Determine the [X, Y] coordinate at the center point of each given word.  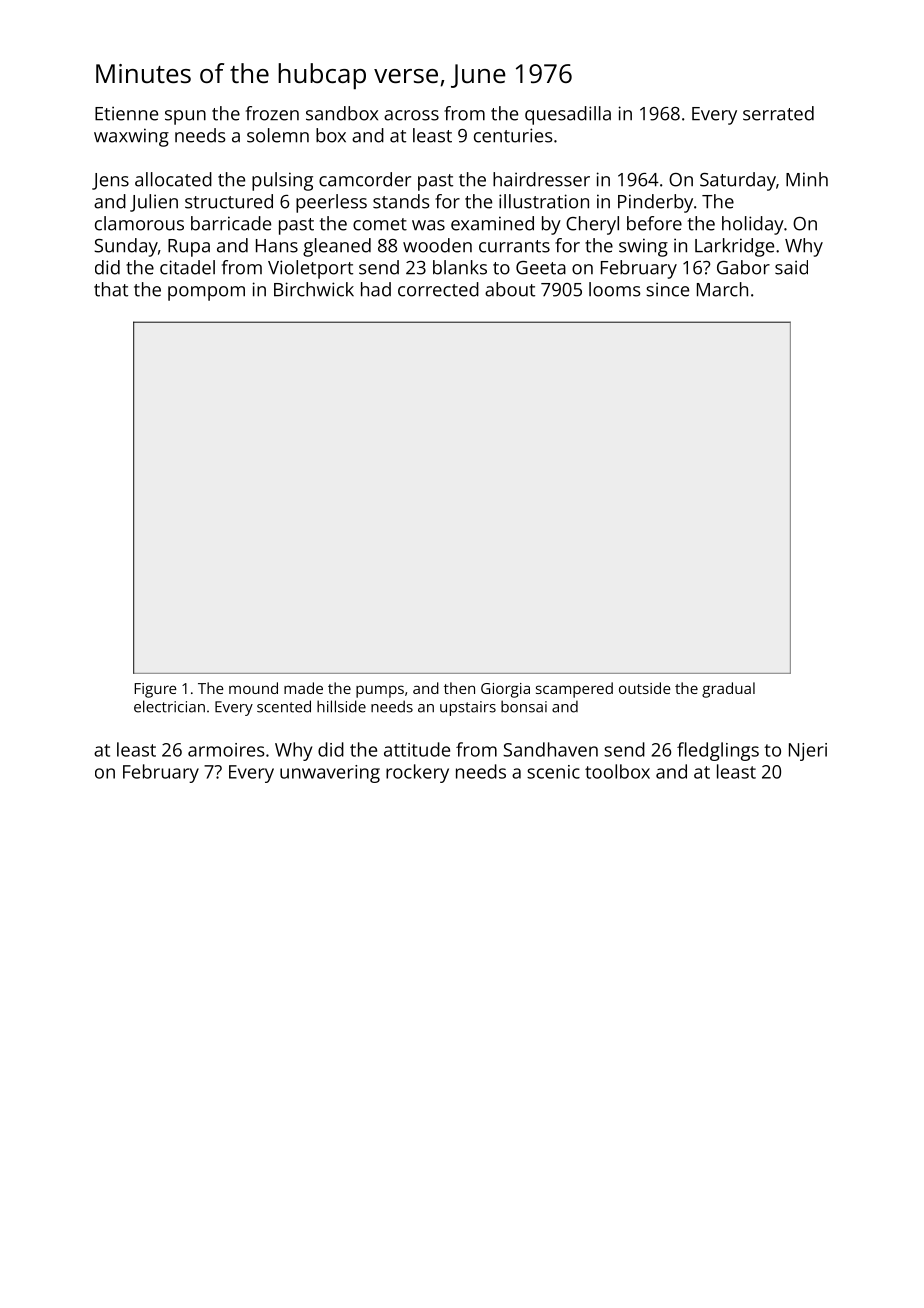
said [791, 267]
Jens [110, 181]
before [654, 223]
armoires [226, 750]
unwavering [330, 774]
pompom [206, 293]
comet [380, 224]
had [376, 289]
